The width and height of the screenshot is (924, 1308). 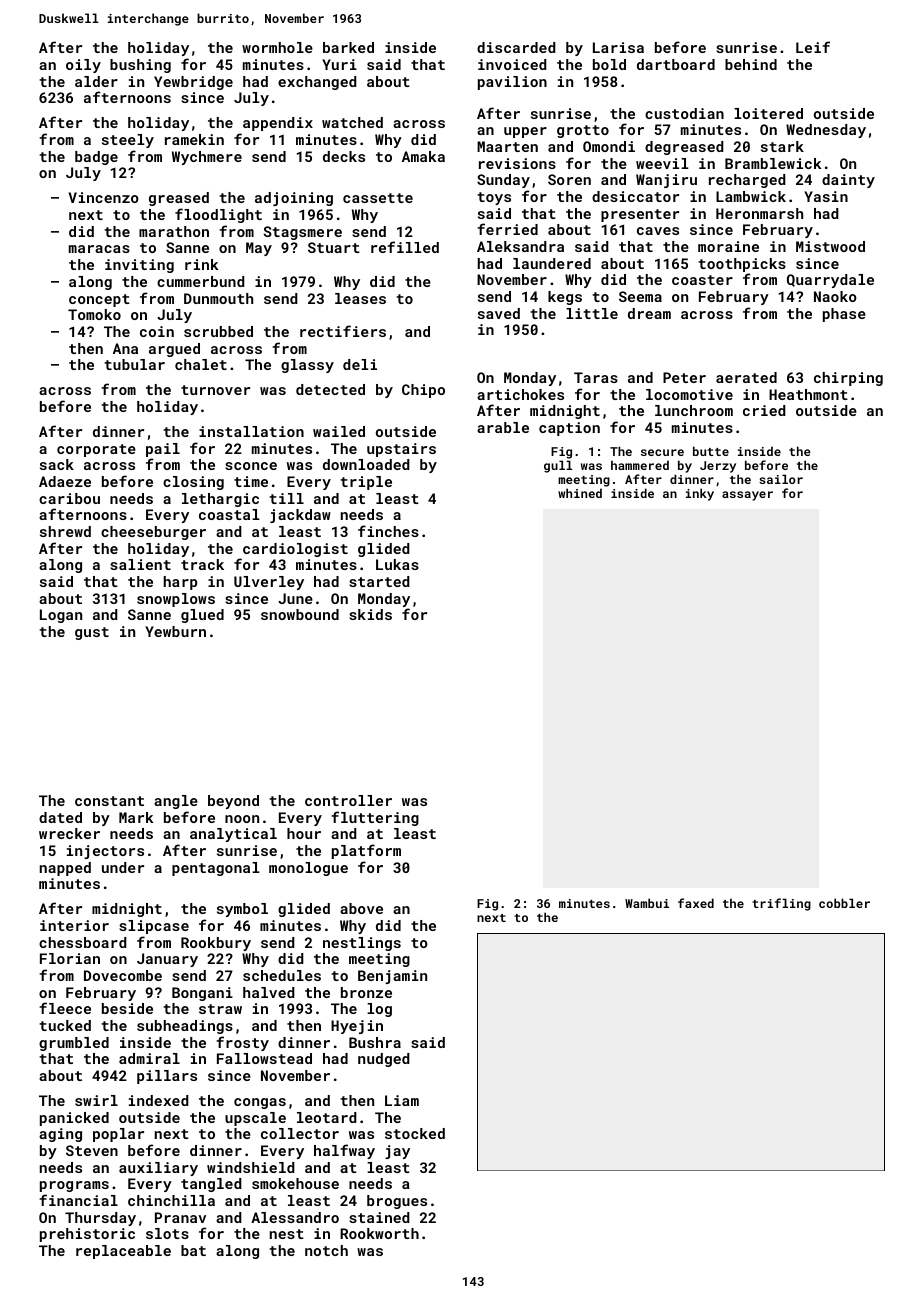 What do you see at coordinates (392, 977) in the screenshot?
I see `Benjamin` at bounding box center [392, 977].
